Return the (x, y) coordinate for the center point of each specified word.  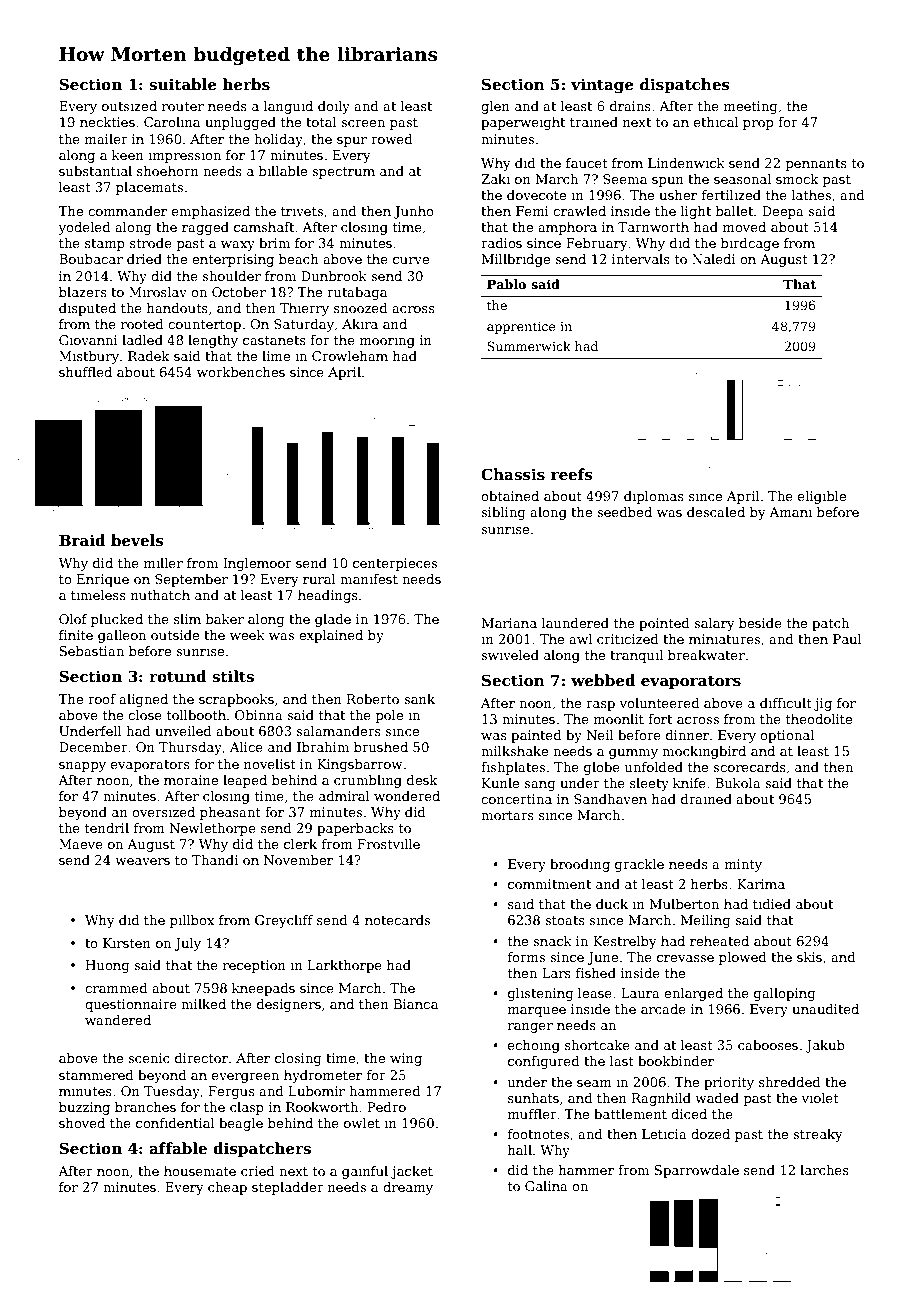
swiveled (510, 655)
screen (363, 123)
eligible (822, 497)
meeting (751, 107)
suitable (183, 84)
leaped (245, 781)
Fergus (232, 1092)
